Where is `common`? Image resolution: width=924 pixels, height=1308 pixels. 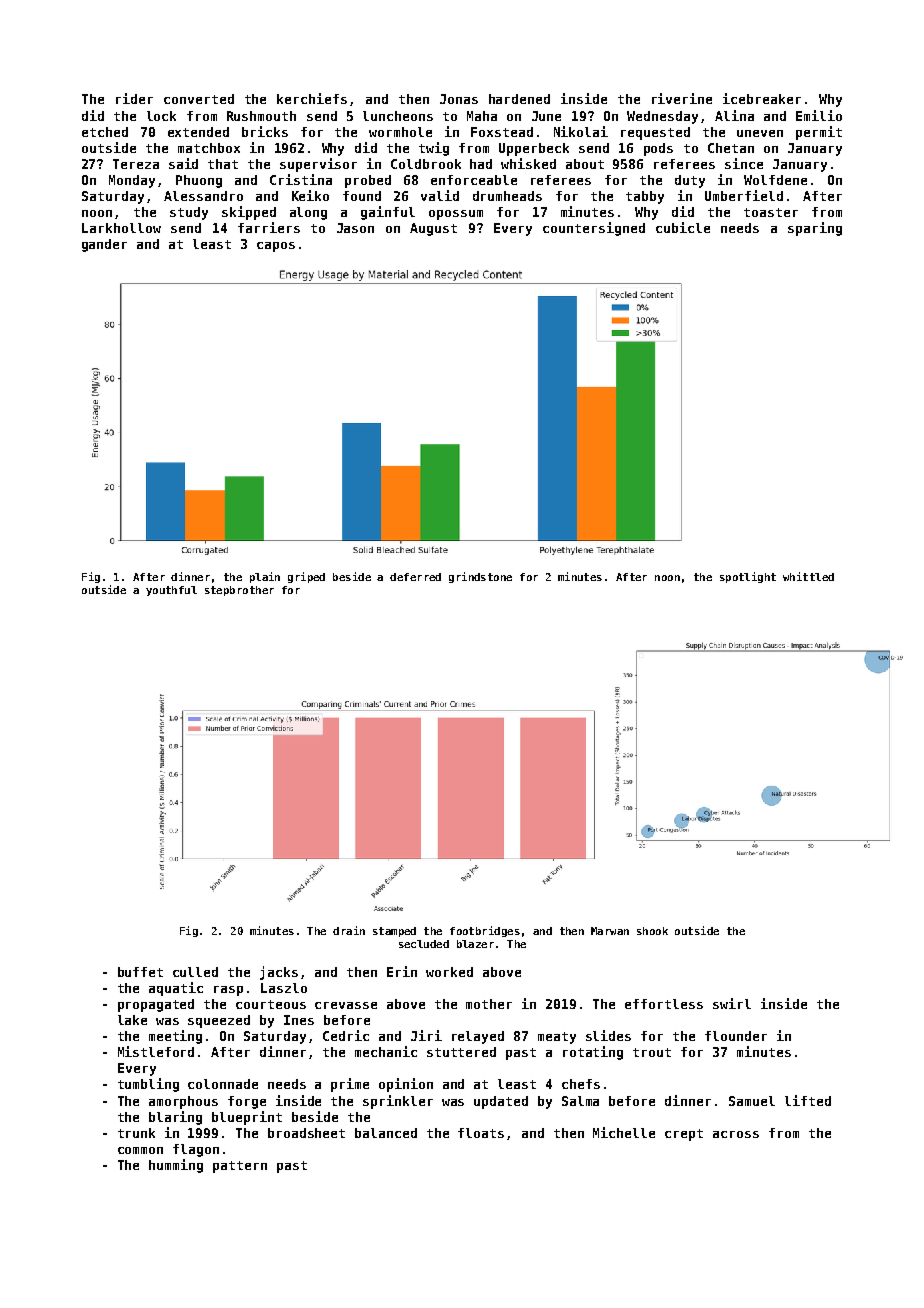
common is located at coordinates (140, 1150).
